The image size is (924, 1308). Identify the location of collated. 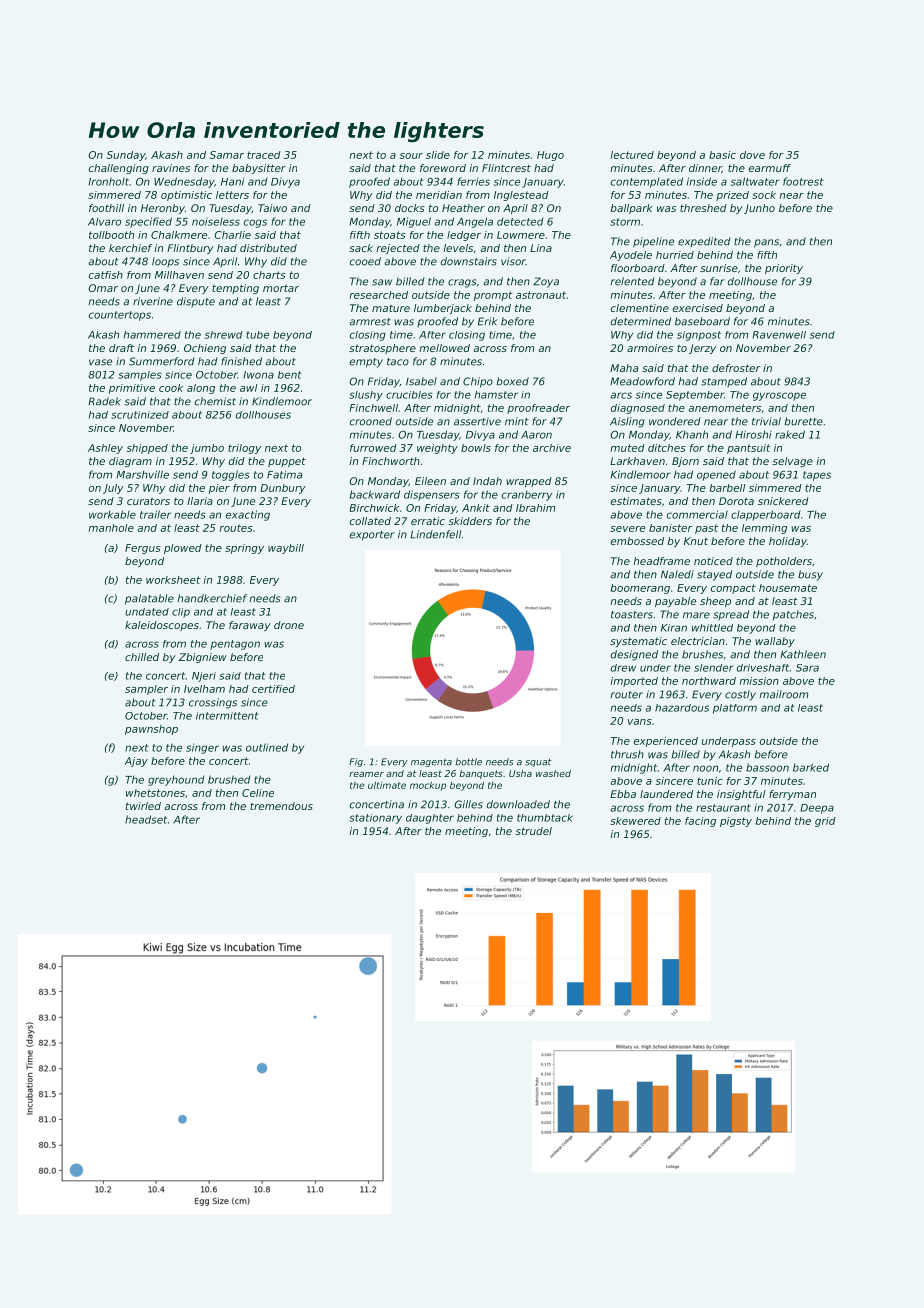
(370, 521).
